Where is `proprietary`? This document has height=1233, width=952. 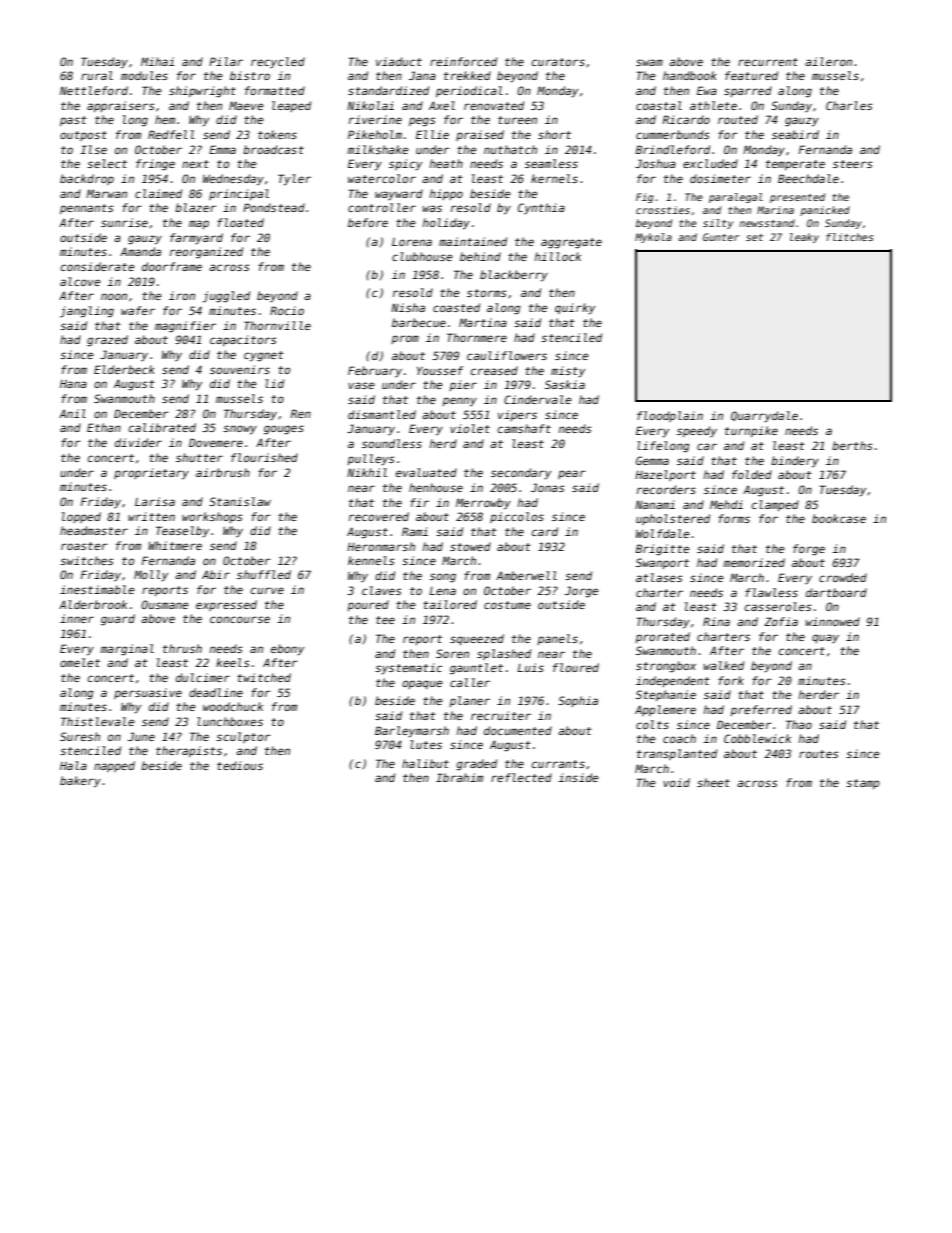 proprietary is located at coordinates (151, 474).
